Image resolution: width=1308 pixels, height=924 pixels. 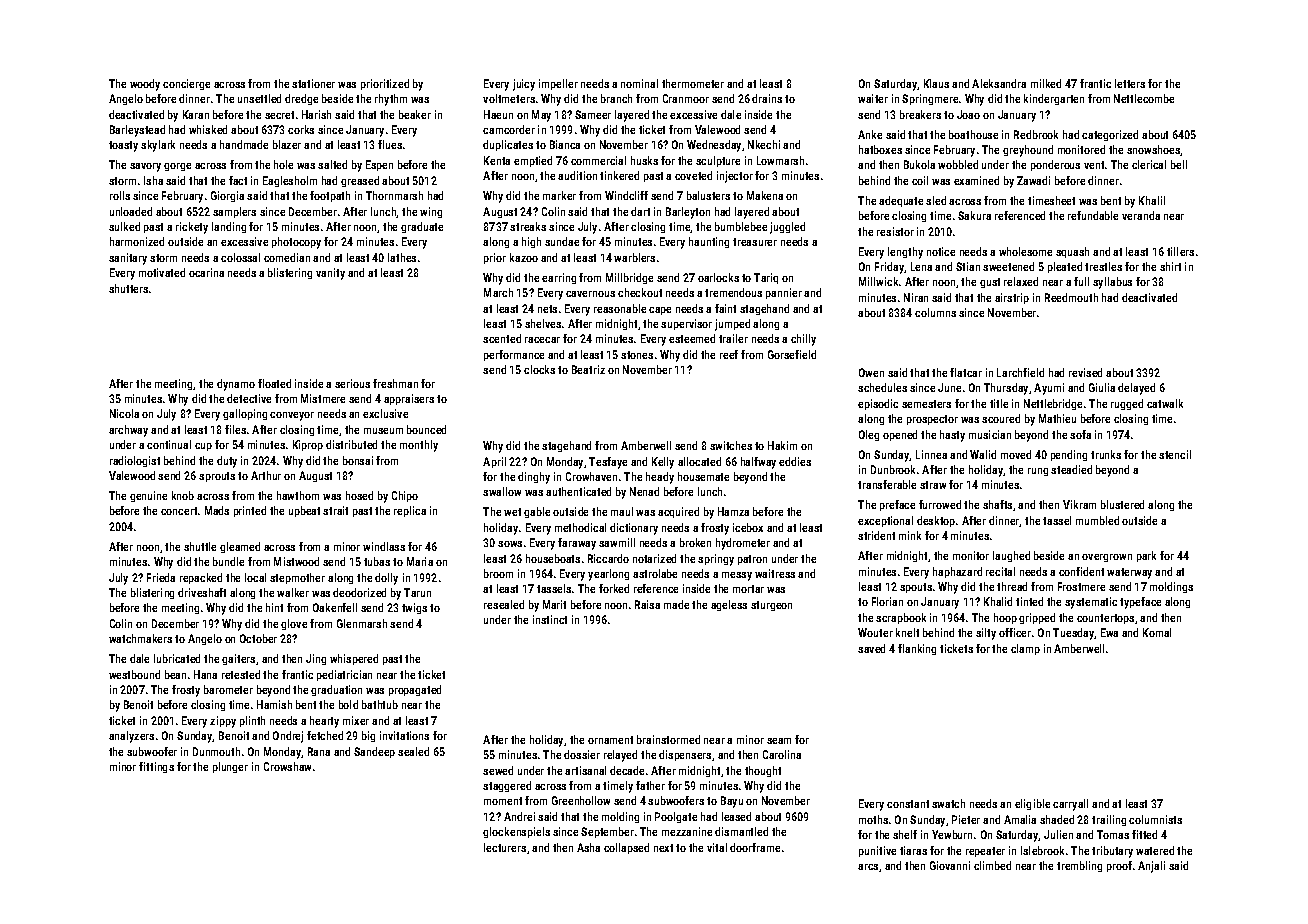 What do you see at coordinates (936, 521) in the document?
I see `desktop` at bounding box center [936, 521].
